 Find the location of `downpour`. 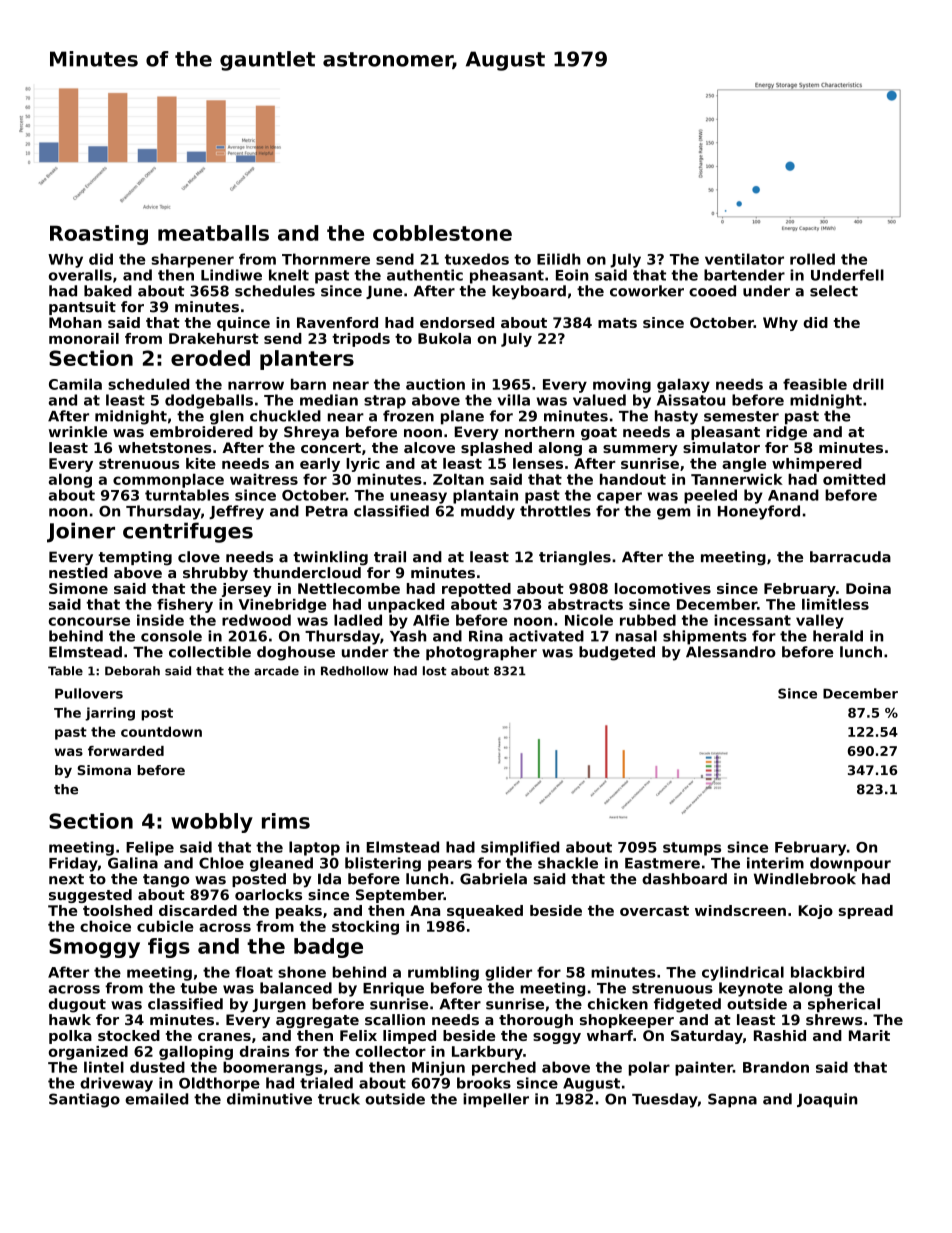

downpour is located at coordinates (850, 864).
